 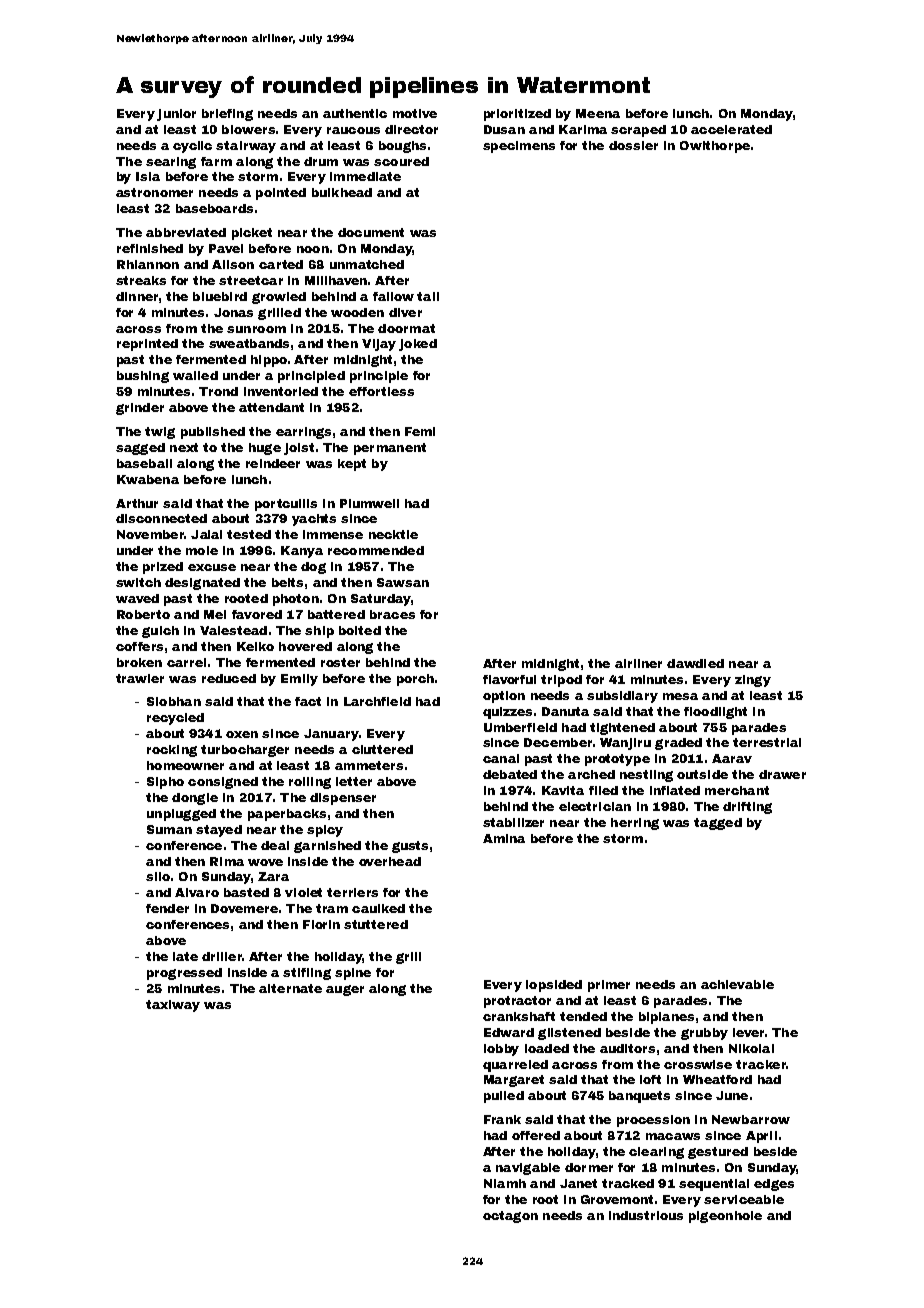 I want to click on Niamh, so click(x=505, y=1183).
